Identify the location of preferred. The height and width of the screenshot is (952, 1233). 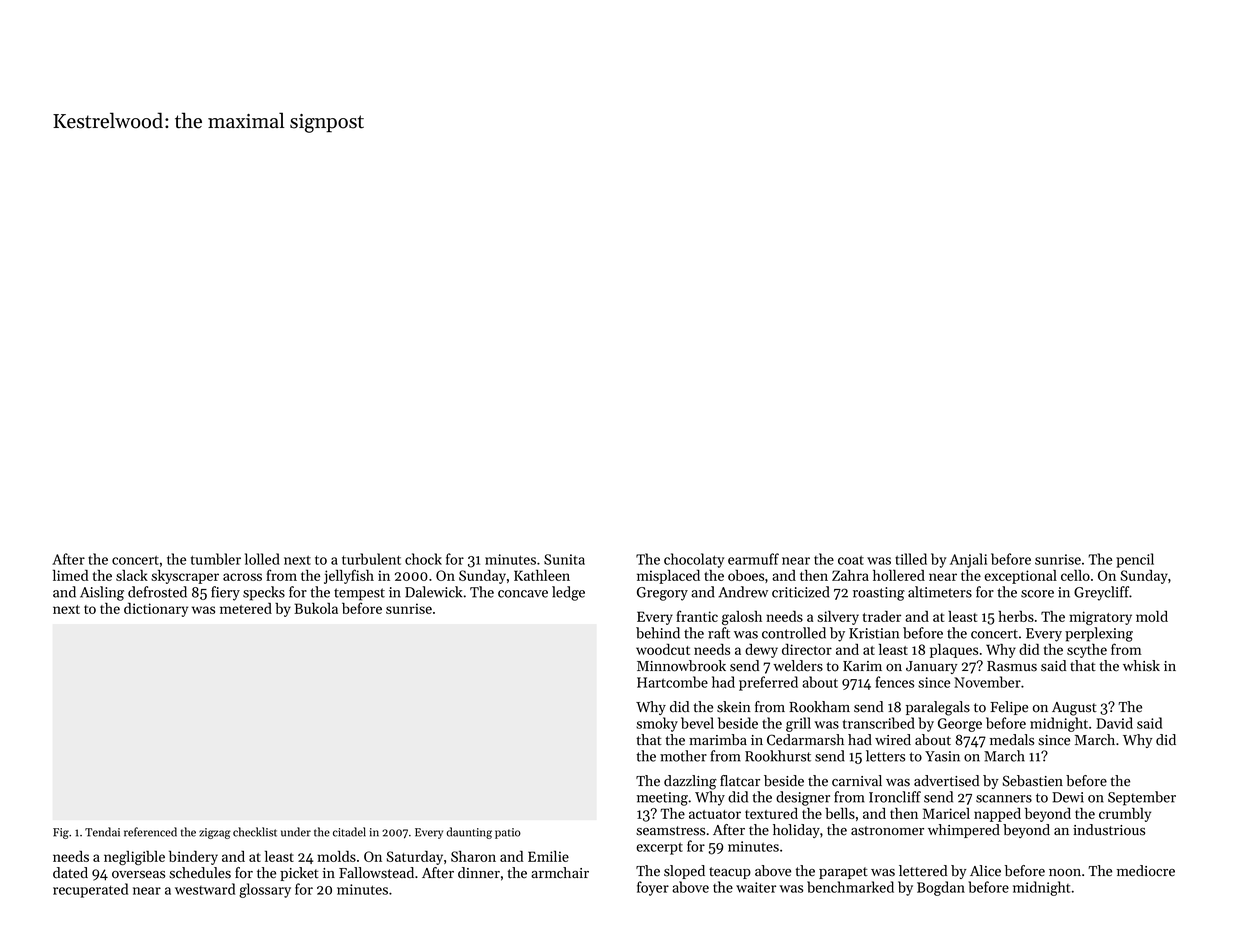
(768, 683).
